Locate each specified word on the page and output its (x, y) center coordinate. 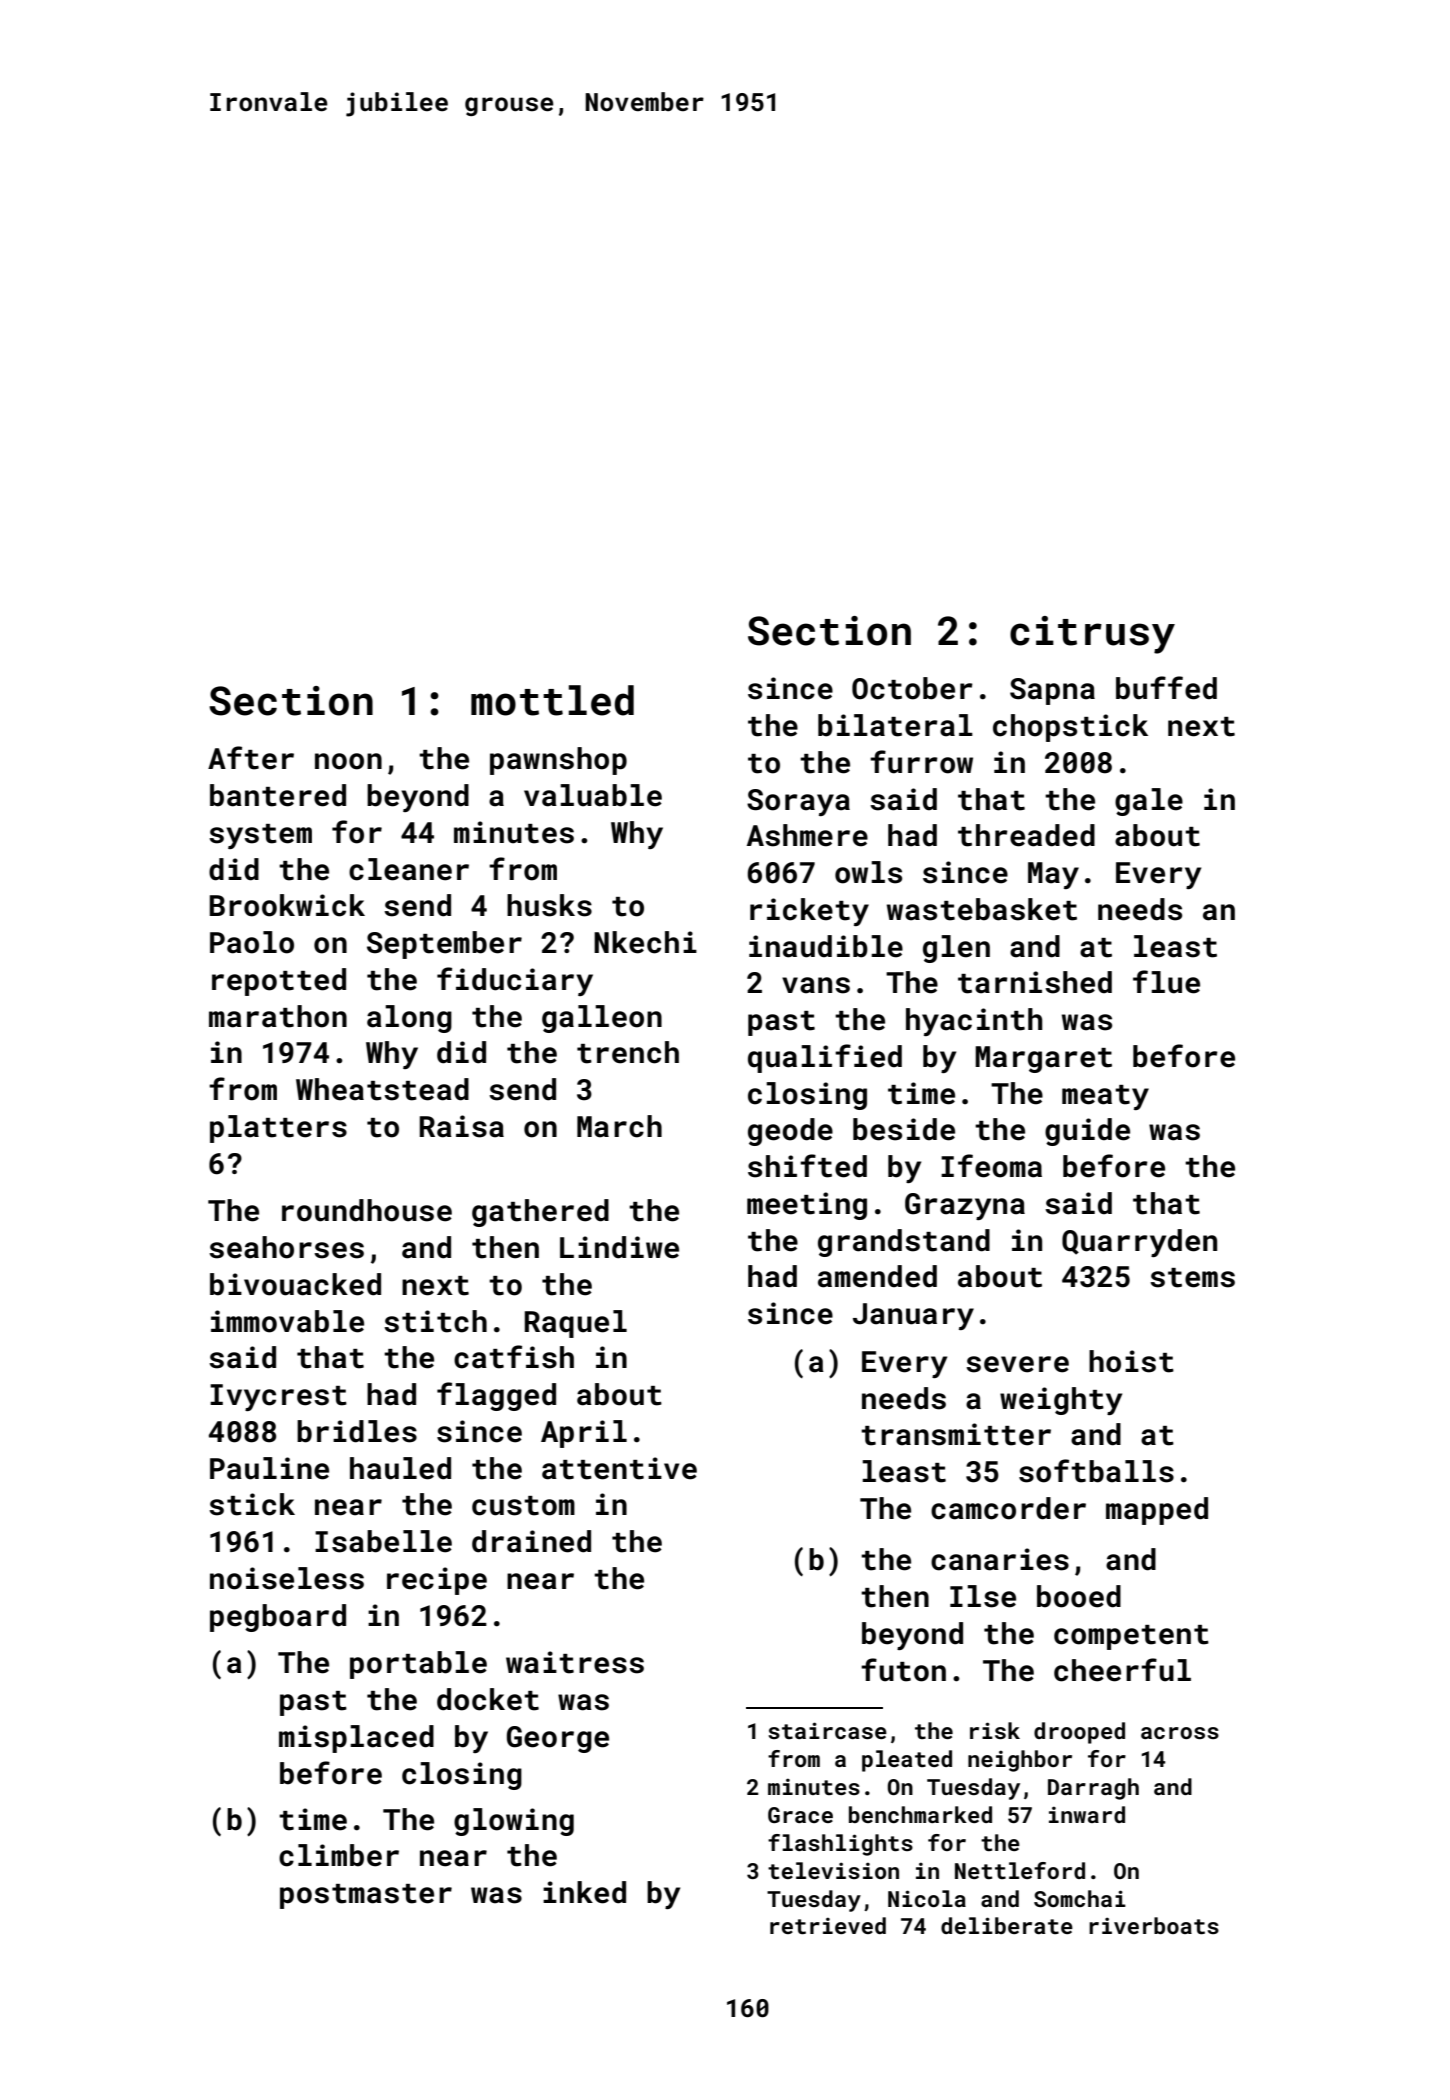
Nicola (927, 1898)
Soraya (798, 802)
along (409, 1019)
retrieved (828, 1925)
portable (418, 1665)
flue (1166, 982)
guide (1087, 1132)
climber (339, 1855)
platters (278, 1129)
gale (1149, 802)
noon (348, 761)
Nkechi (645, 942)
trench (628, 1052)
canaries (1000, 1559)
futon (903, 1670)
